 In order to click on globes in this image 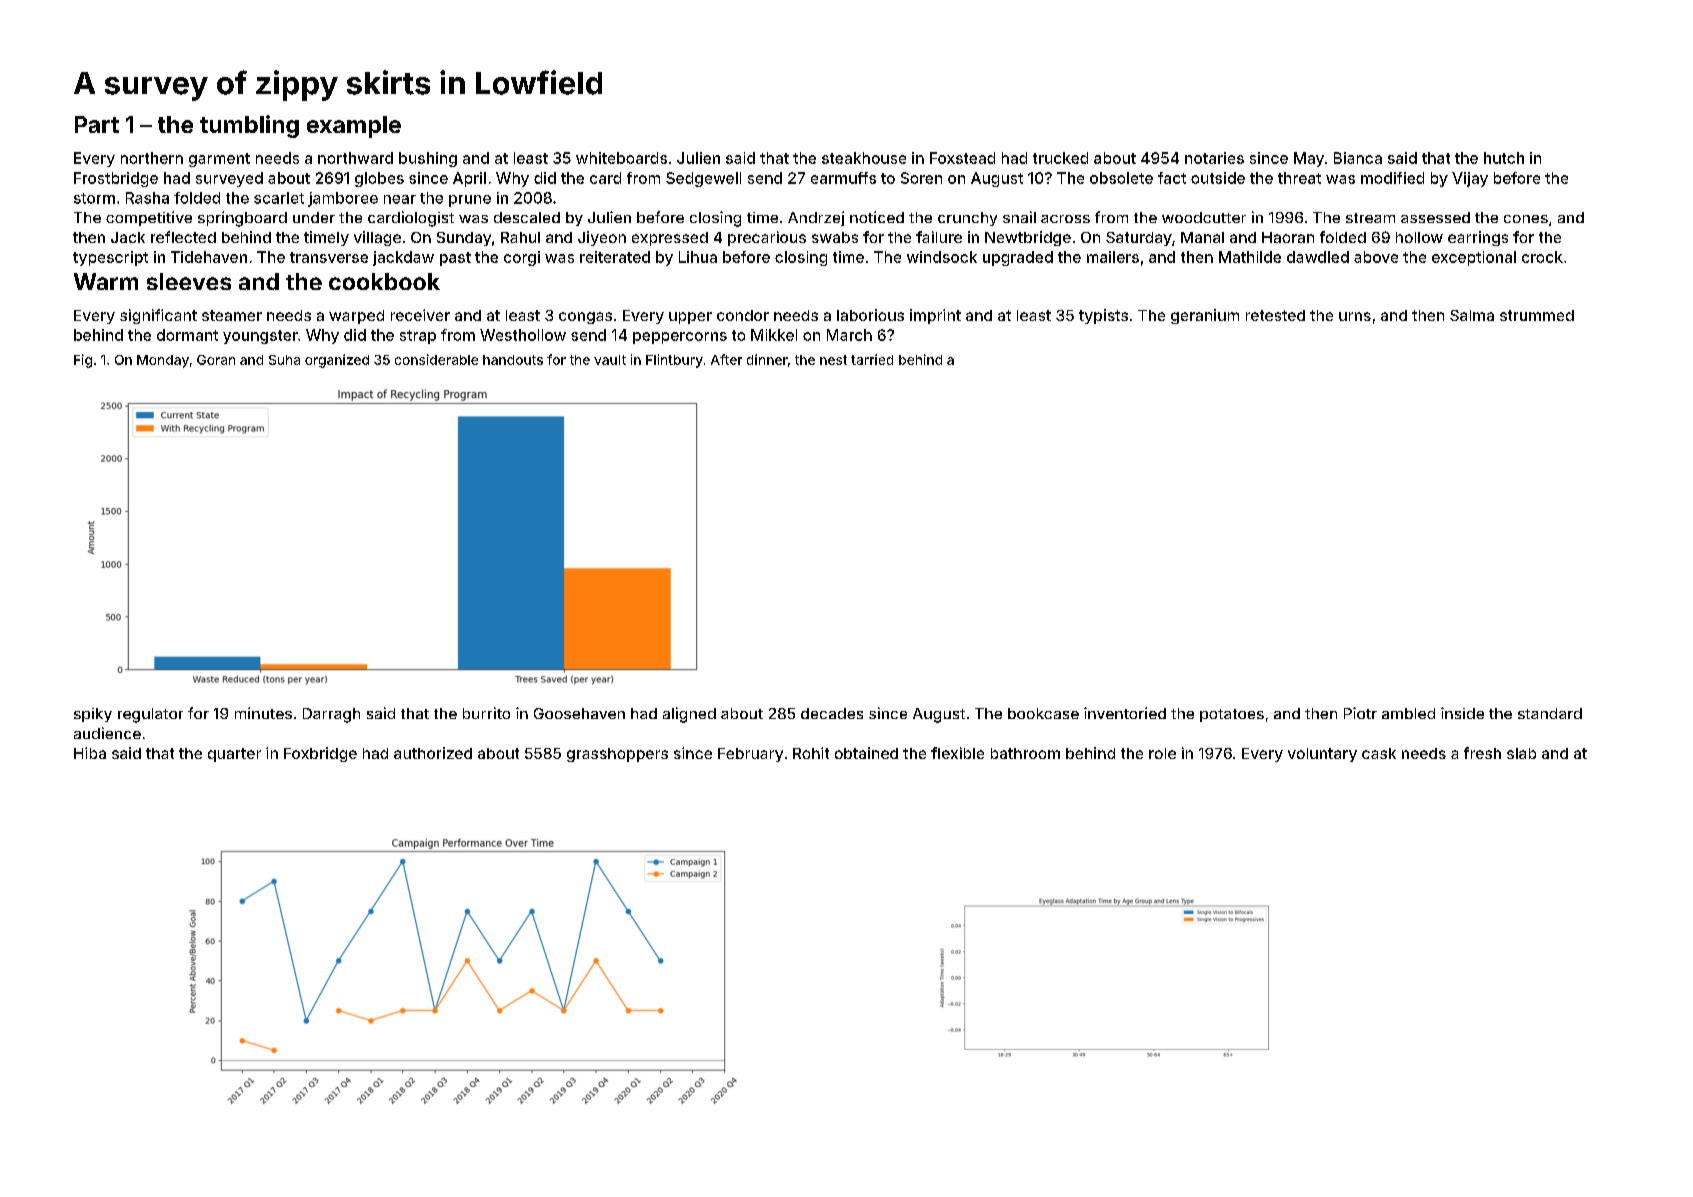, I will do `click(379, 179)`.
